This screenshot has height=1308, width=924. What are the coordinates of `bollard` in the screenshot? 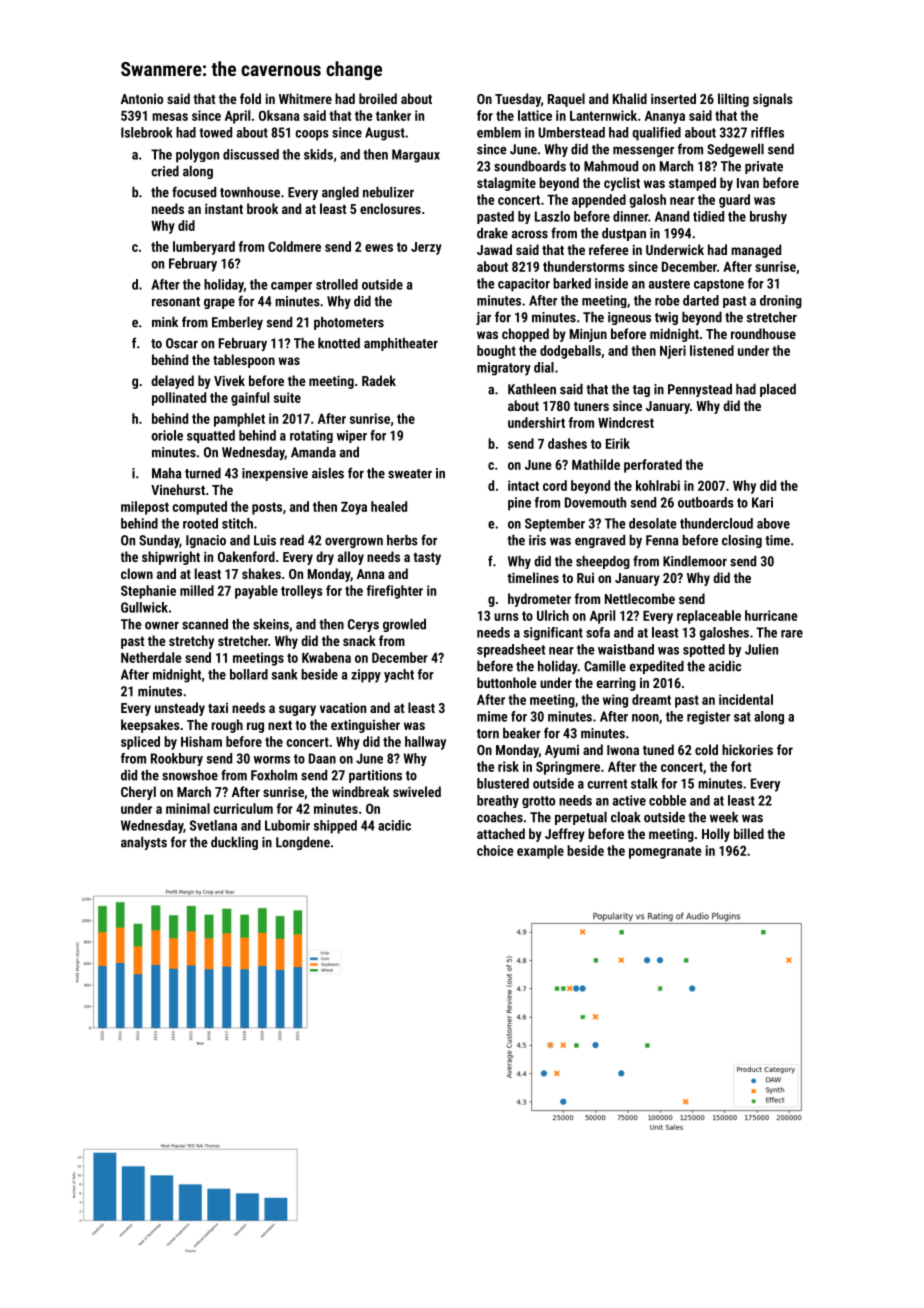 It's located at (249, 674).
